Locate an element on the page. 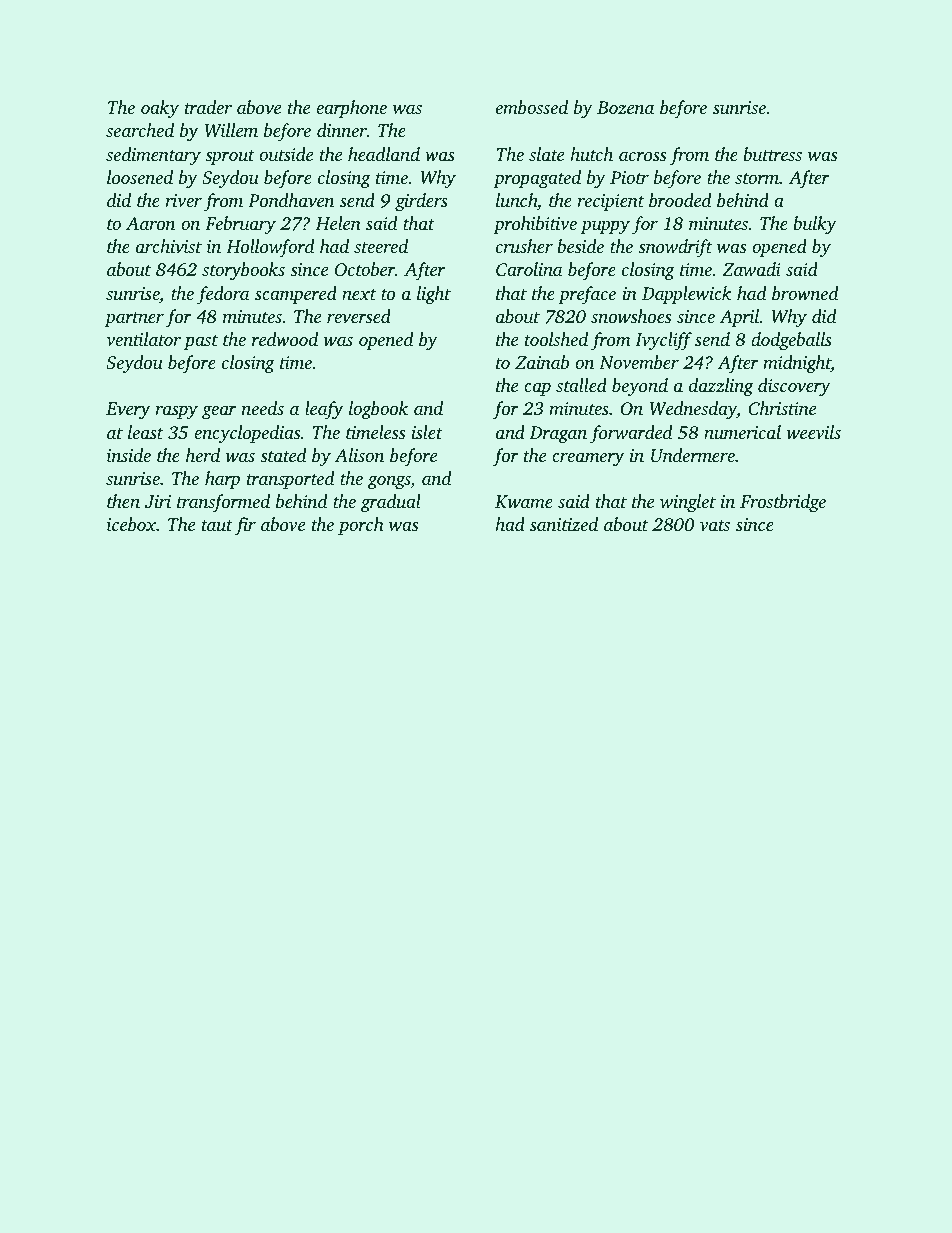 The width and height of the image is (952, 1233). snowdrift is located at coordinates (675, 248).
